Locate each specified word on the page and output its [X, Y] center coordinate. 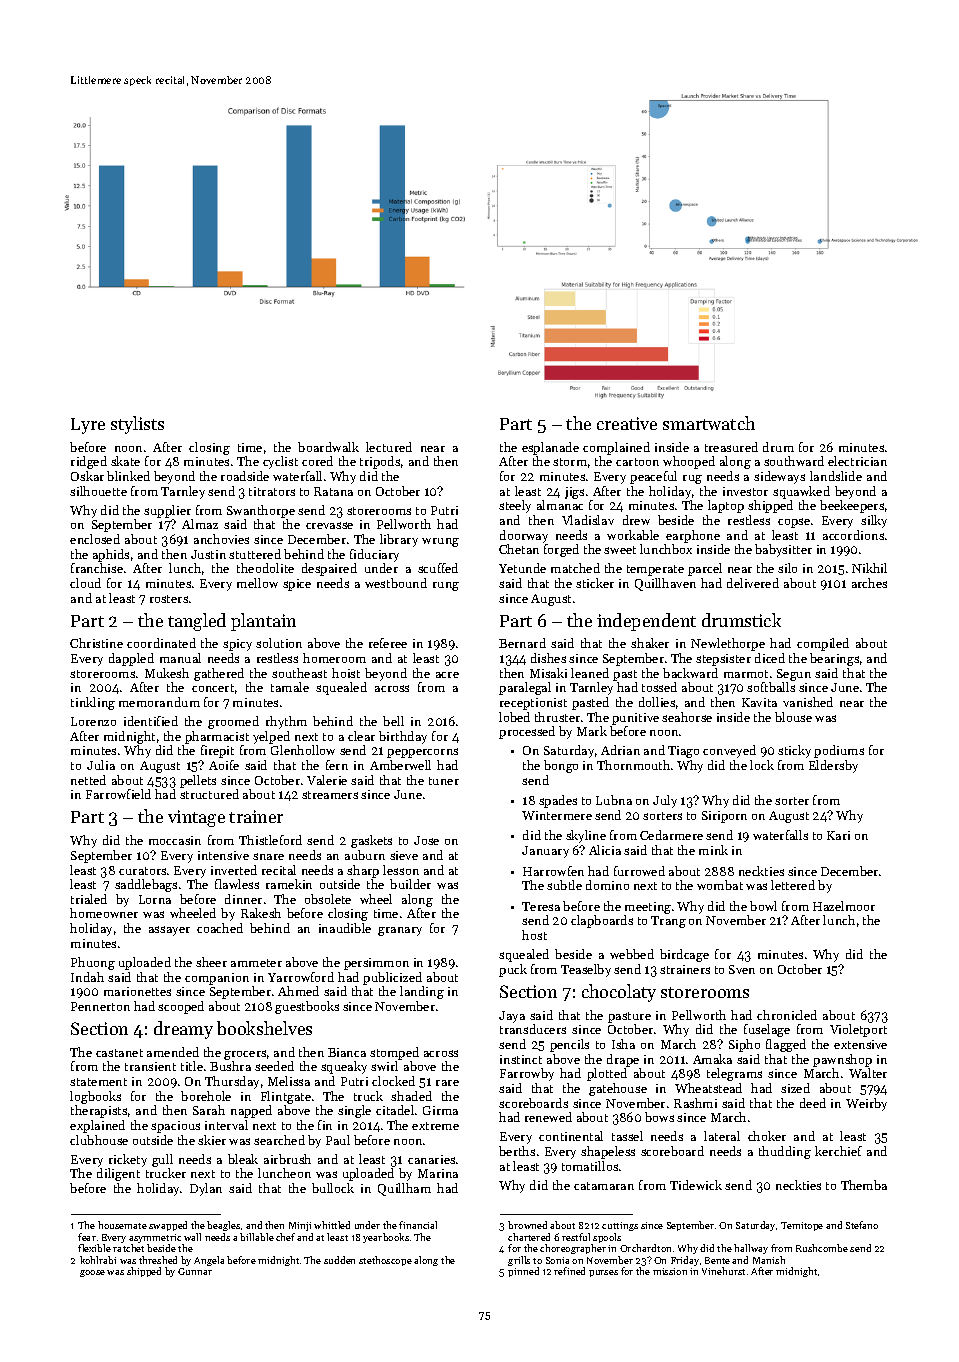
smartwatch [709, 423]
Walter [868, 1073]
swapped [168, 1226]
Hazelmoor [844, 906]
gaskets [371, 841]
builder [410, 884]
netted [88, 780]
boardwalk [328, 447]
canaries [431, 1159]
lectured [389, 447]
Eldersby [833, 766]
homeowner [104, 913]
